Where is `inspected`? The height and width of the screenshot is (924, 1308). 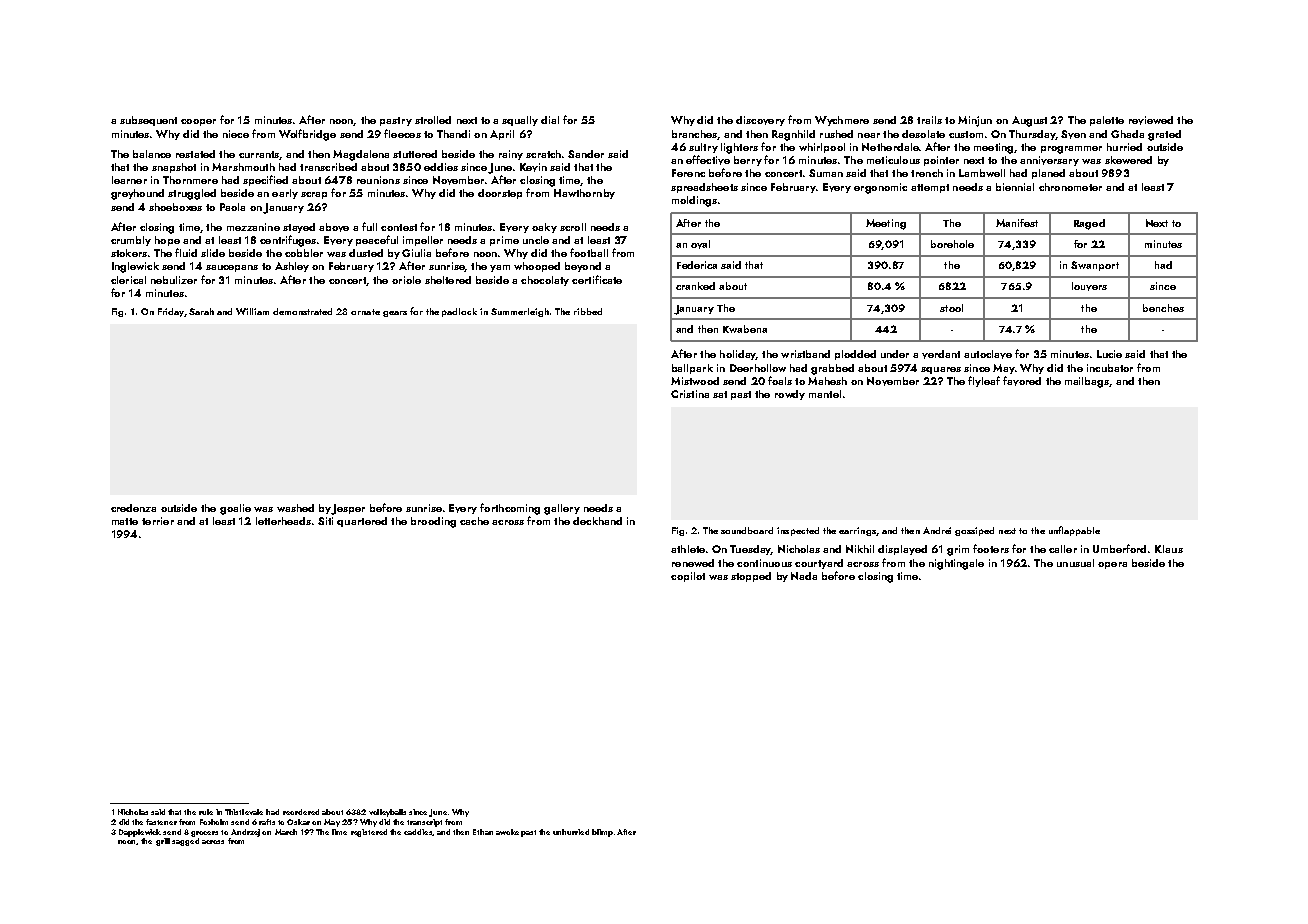 inspected is located at coordinates (798, 531).
